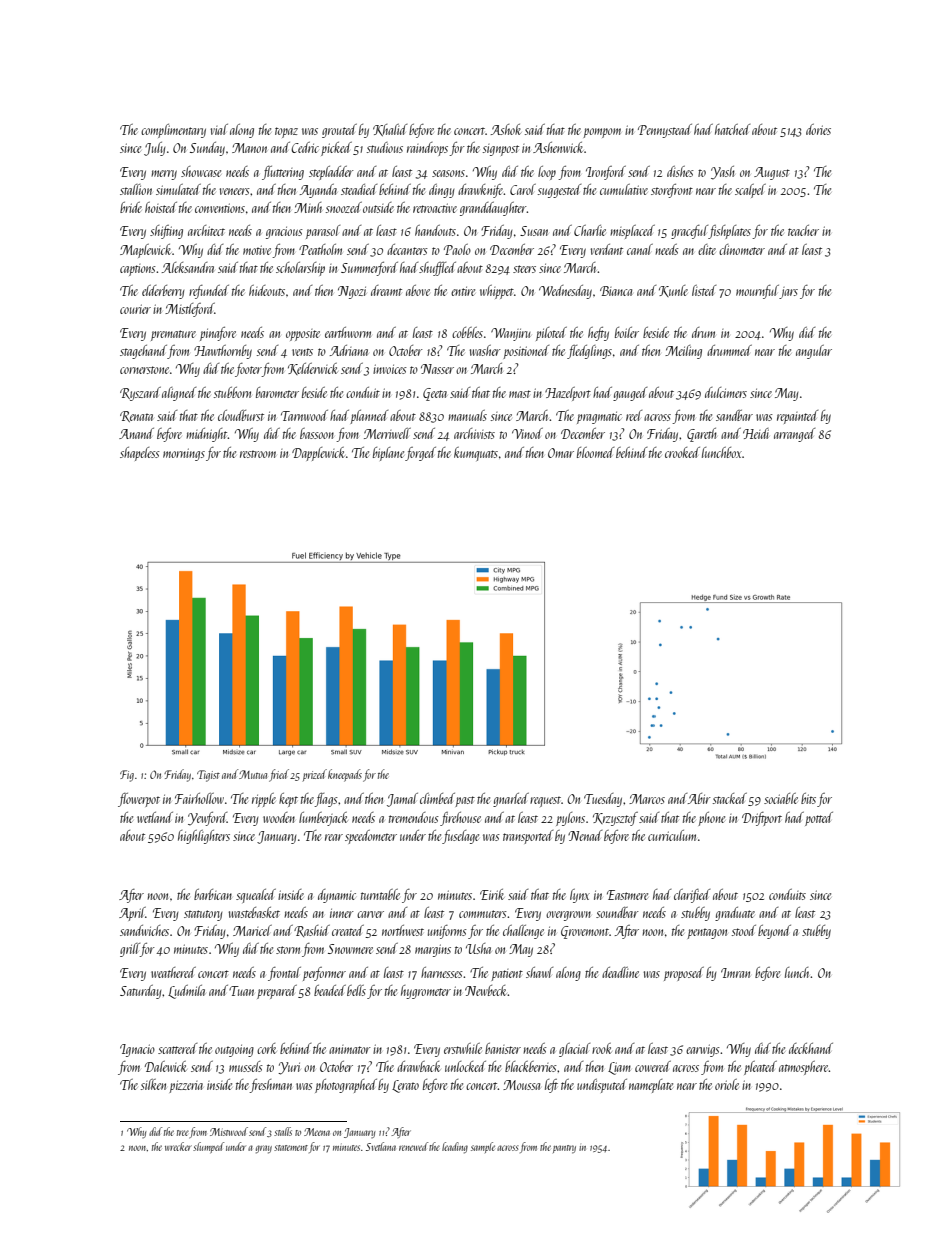 This screenshot has height=1233, width=952. Describe the element at coordinates (808, 798) in the screenshot. I see `bits` at that location.
